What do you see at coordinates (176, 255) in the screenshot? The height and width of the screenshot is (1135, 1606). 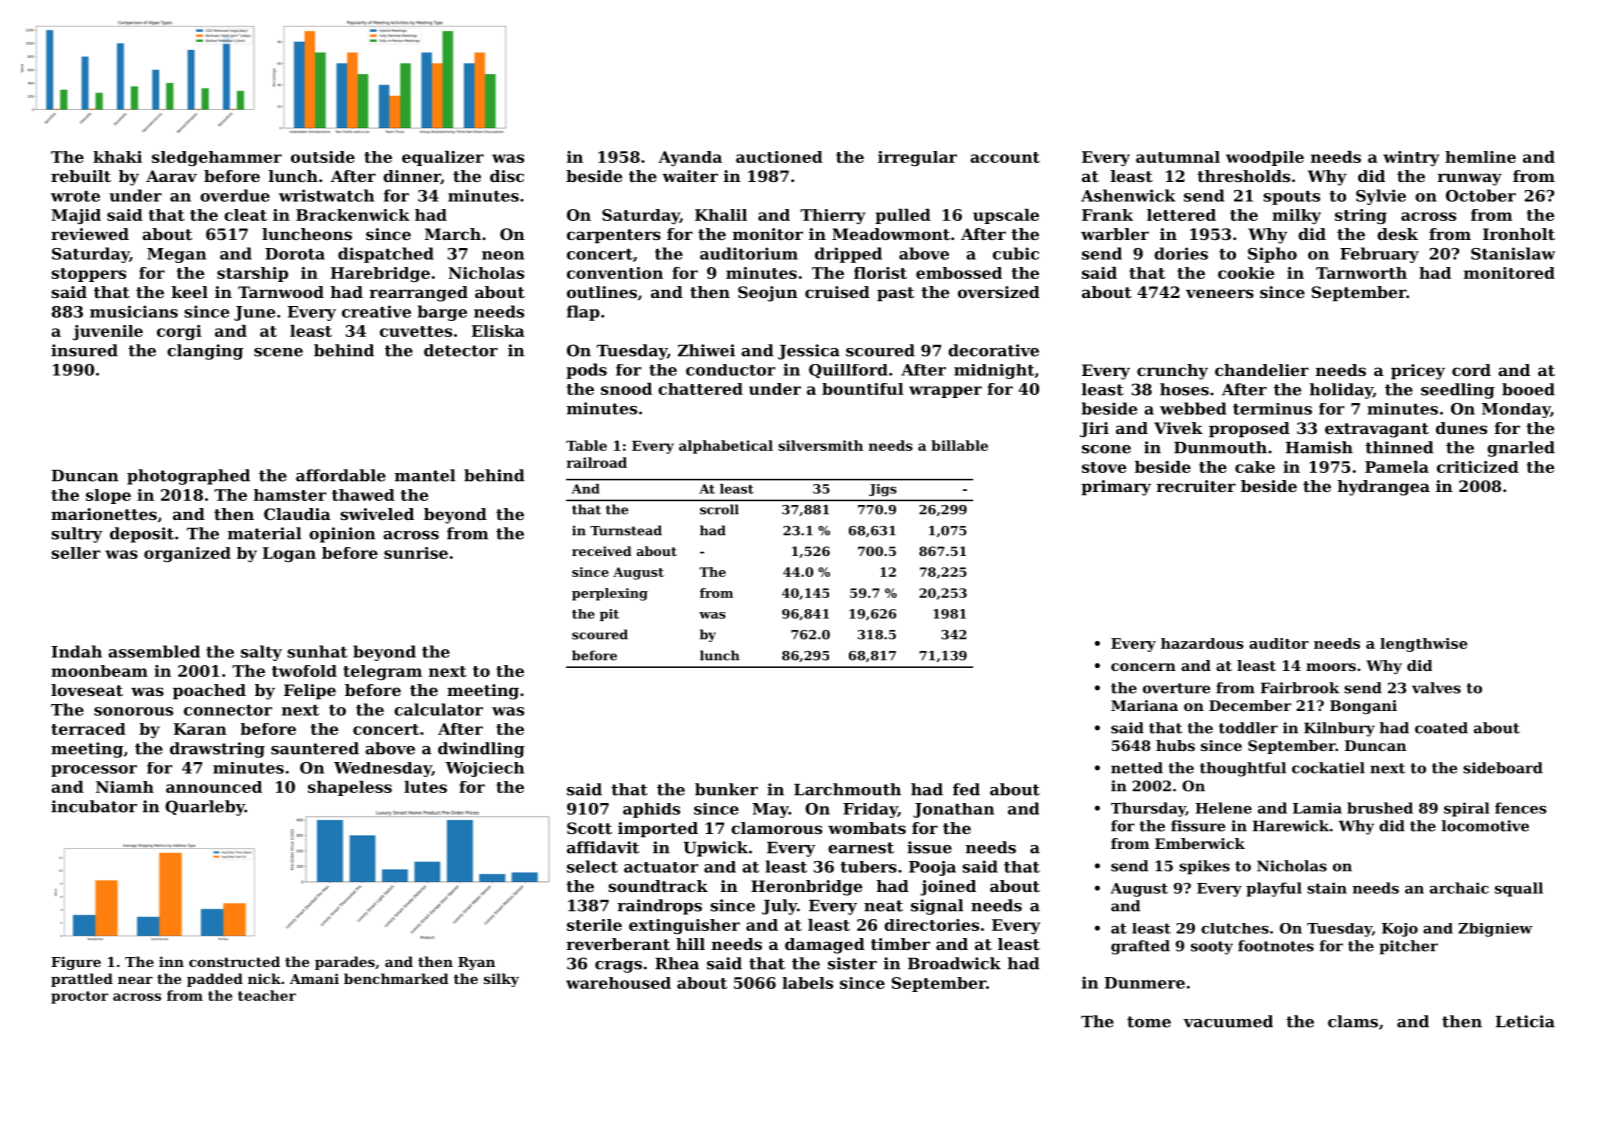 I see `Megan` at bounding box center [176, 255].
